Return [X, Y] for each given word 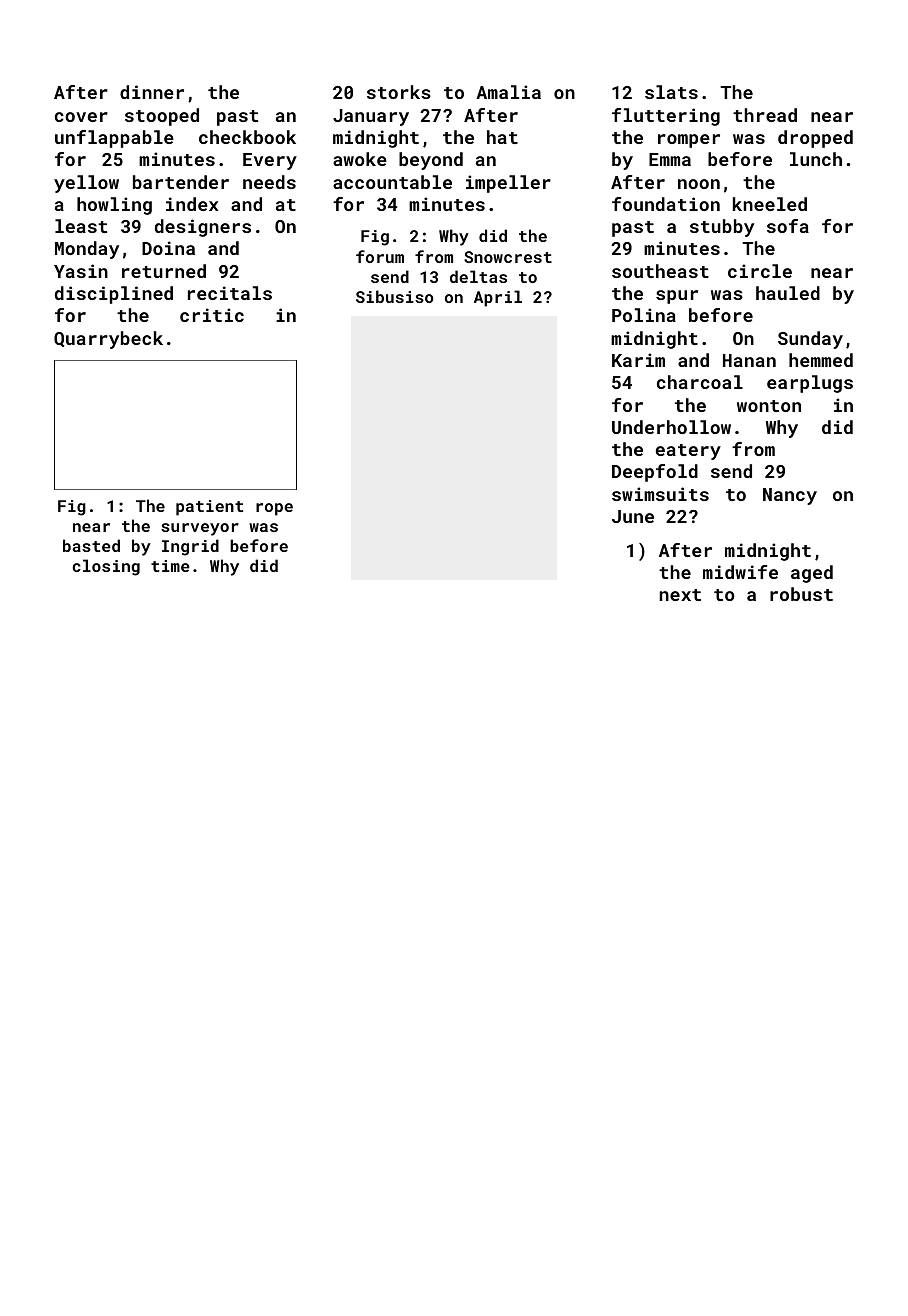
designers [203, 228]
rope [274, 509]
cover [81, 117]
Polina [644, 315]
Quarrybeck [108, 340]
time [170, 566]
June [633, 516]
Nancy [790, 496]
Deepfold [655, 473]
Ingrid [190, 547]
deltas [478, 276]
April [498, 298]
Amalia [508, 92]
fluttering [666, 117]
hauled [788, 293]
